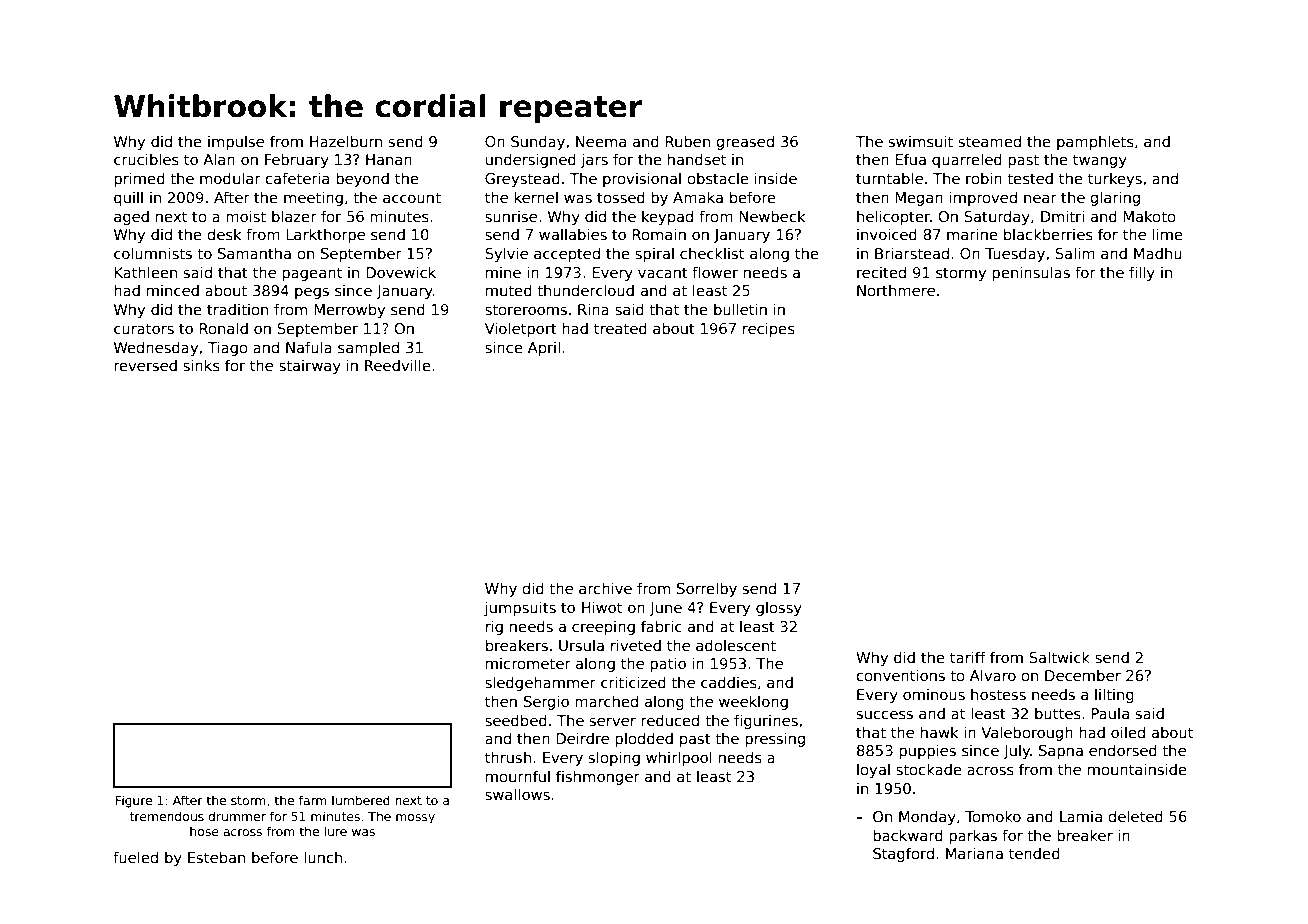 The width and height of the image is (1308, 924). What do you see at coordinates (494, 627) in the image?
I see `rig` at bounding box center [494, 627].
